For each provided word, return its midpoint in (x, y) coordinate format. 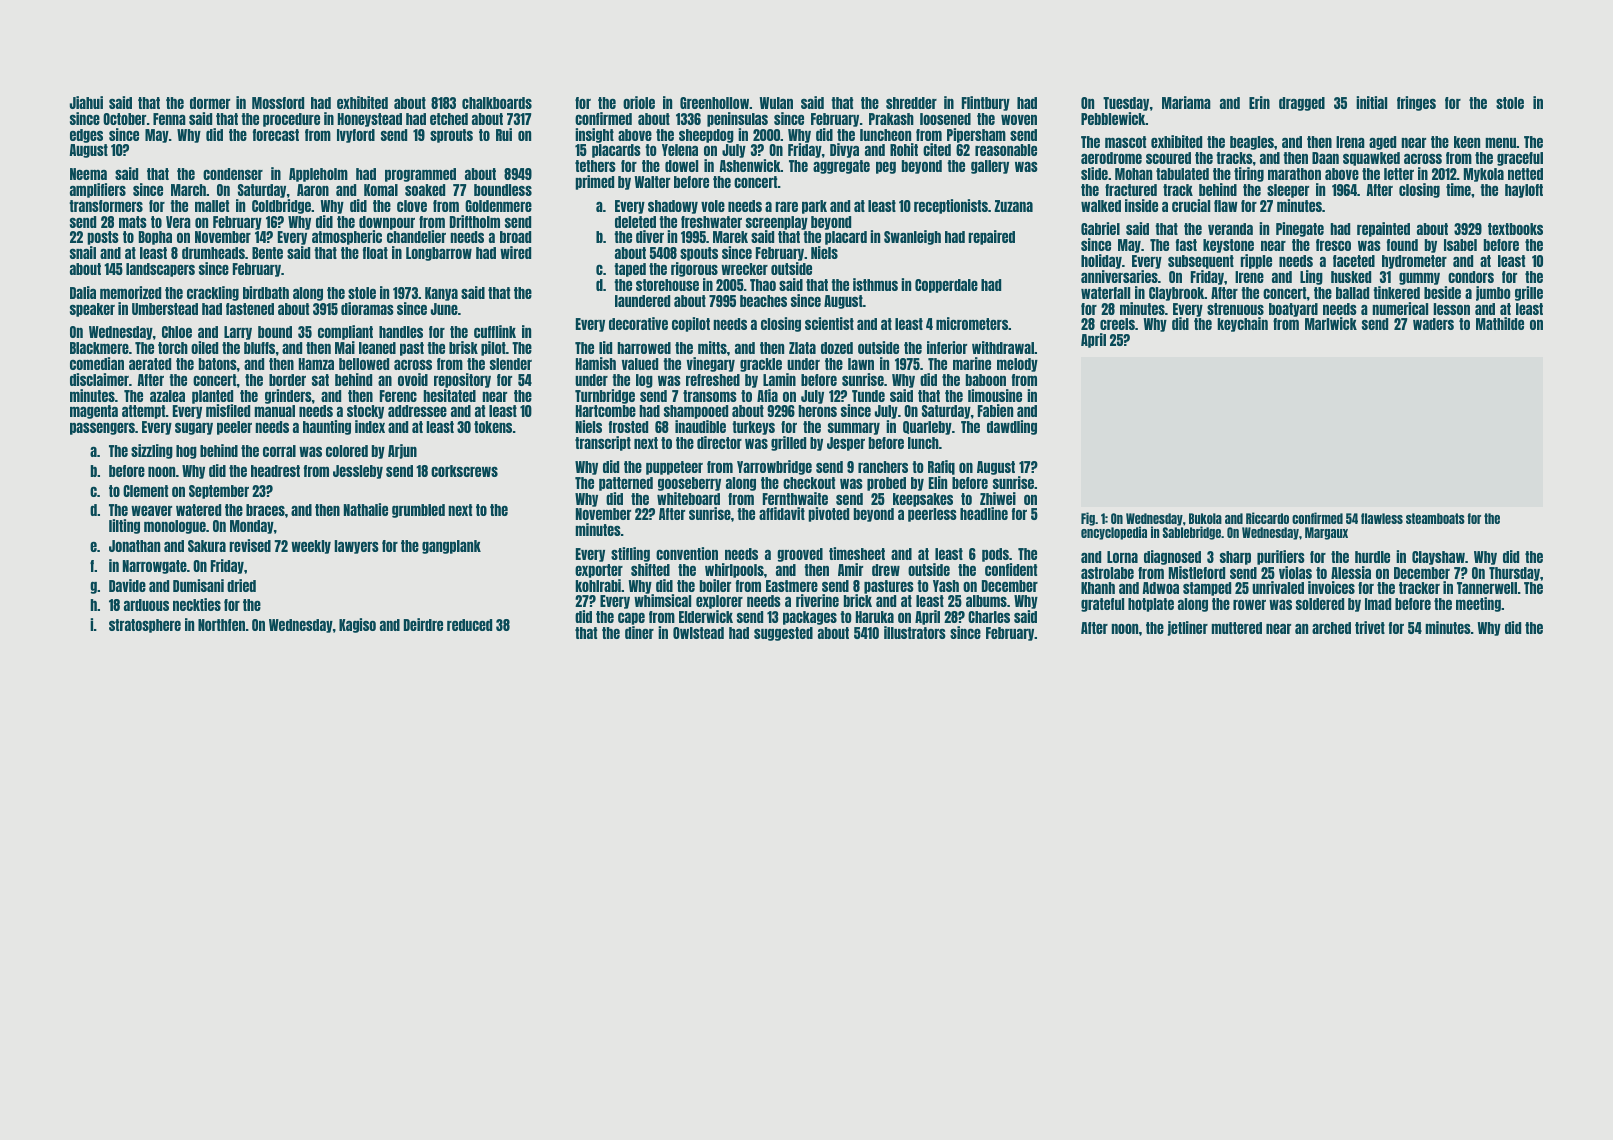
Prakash (891, 119)
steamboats (1435, 518)
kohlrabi (598, 585)
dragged (1302, 104)
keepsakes (923, 500)
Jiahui (86, 102)
